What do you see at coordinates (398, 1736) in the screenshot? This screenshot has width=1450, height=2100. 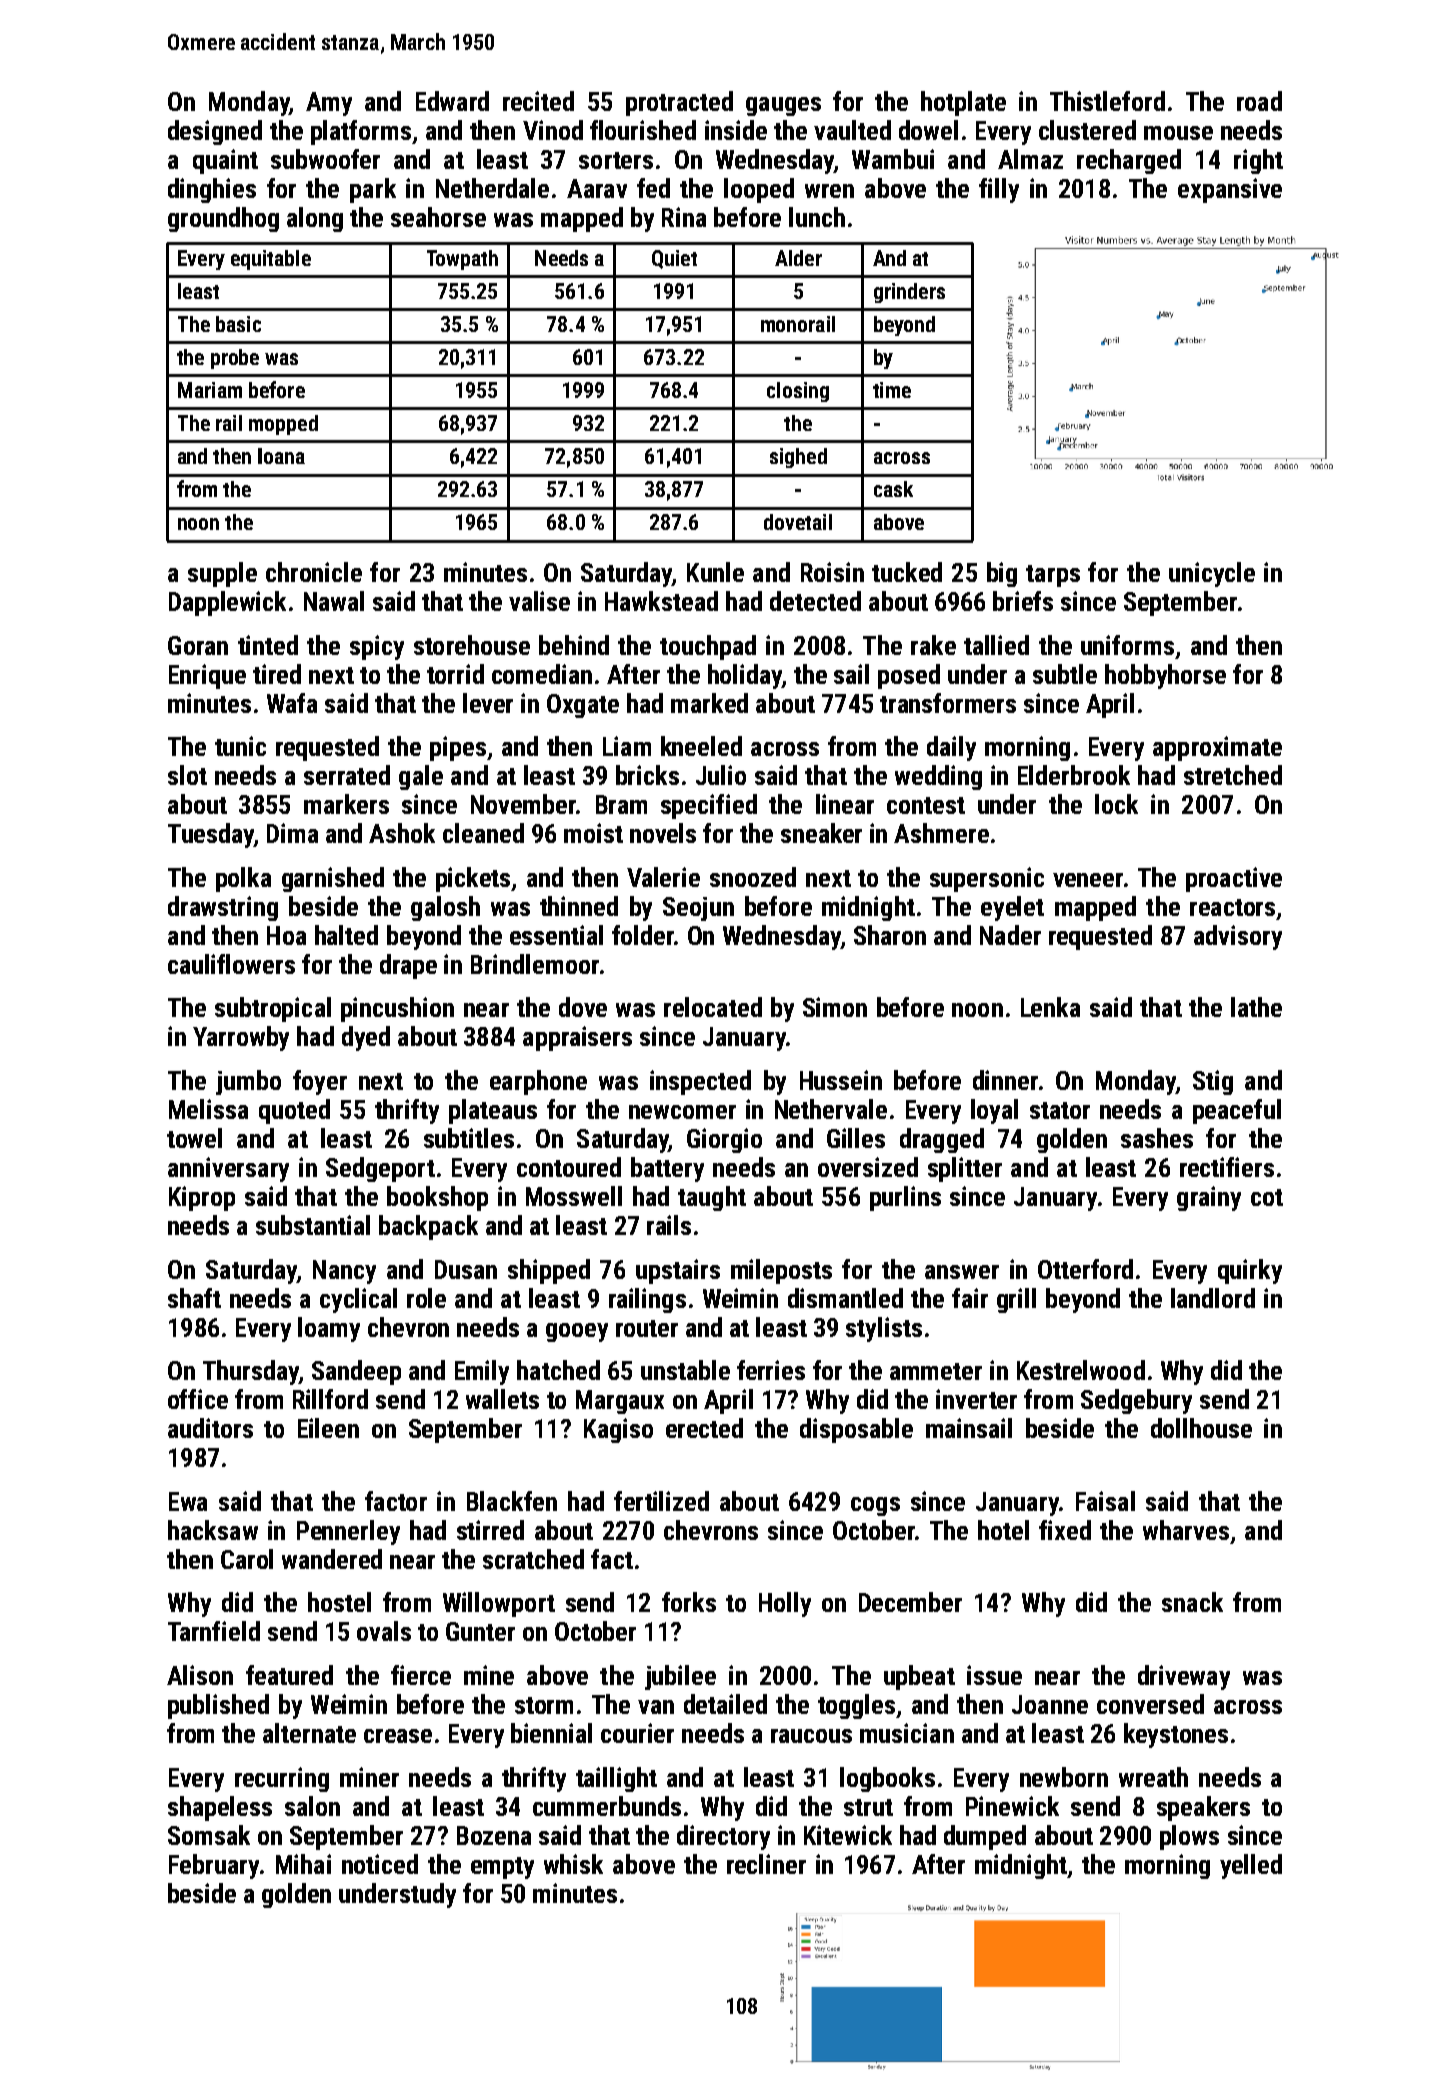 I see `crease` at bounding box center [398, 1736].
